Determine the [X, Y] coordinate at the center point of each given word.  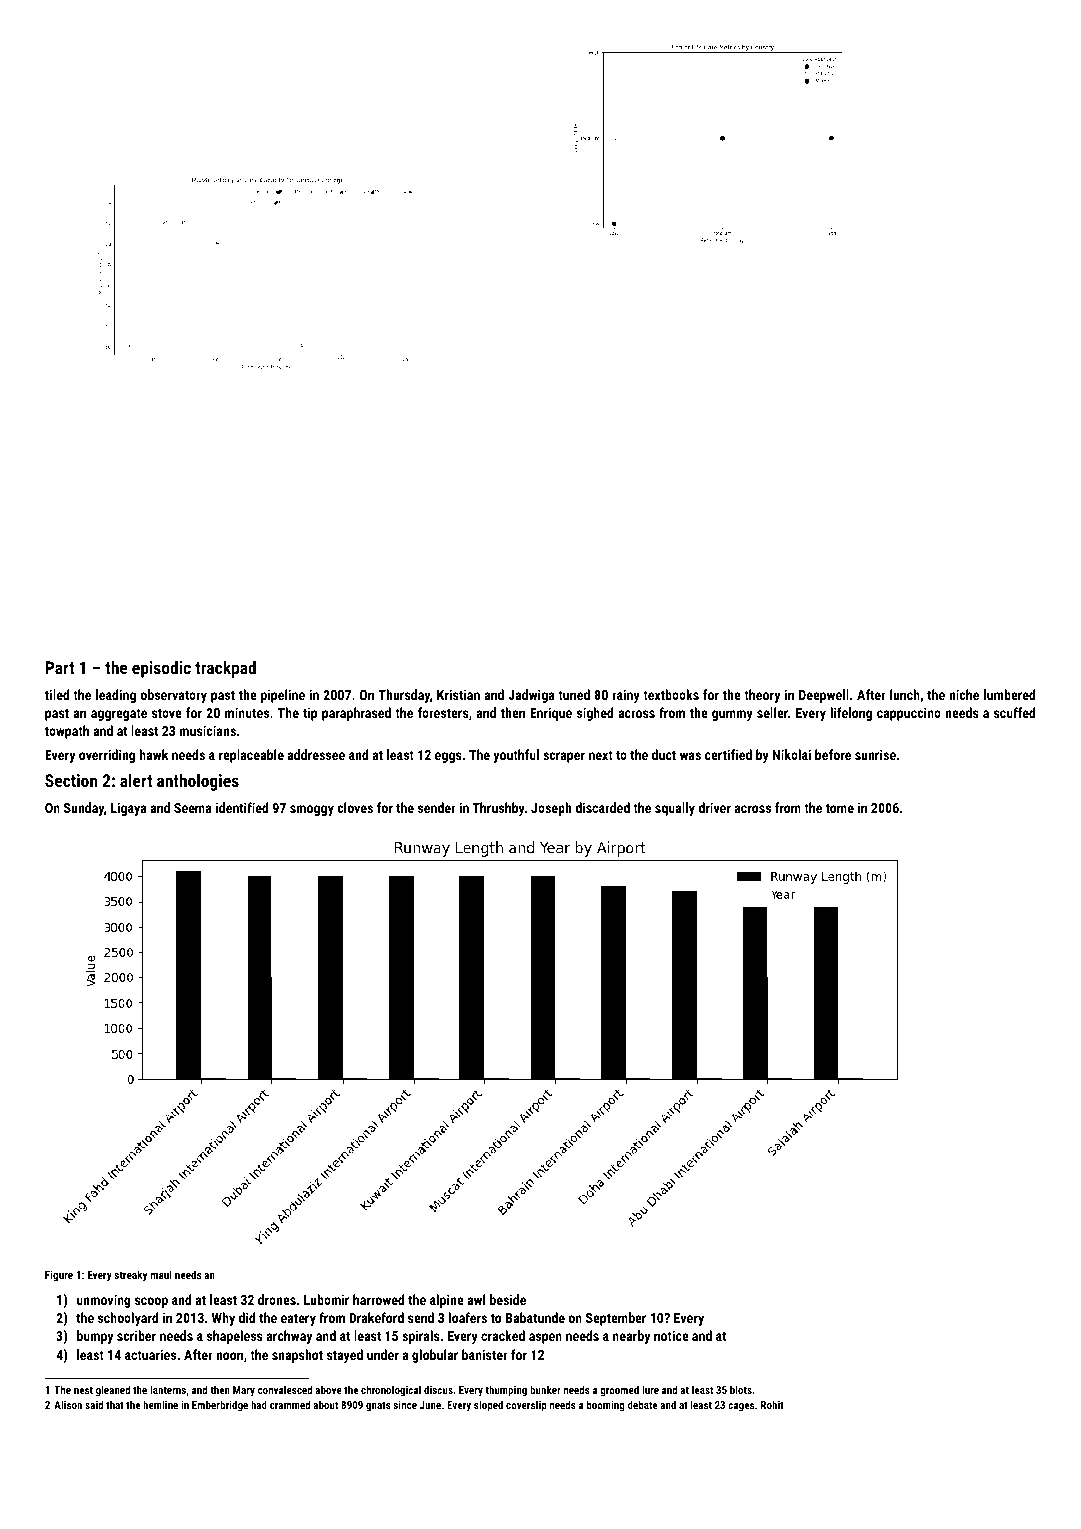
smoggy [312, 810]
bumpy [95, 1337]
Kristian [458, 694]
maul [161, 1274]
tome [840, 808]
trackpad [225, 669]
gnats [378, 1406]
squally [675, 809]
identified [242, 807]
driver [714, 807]
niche [964, 694]
